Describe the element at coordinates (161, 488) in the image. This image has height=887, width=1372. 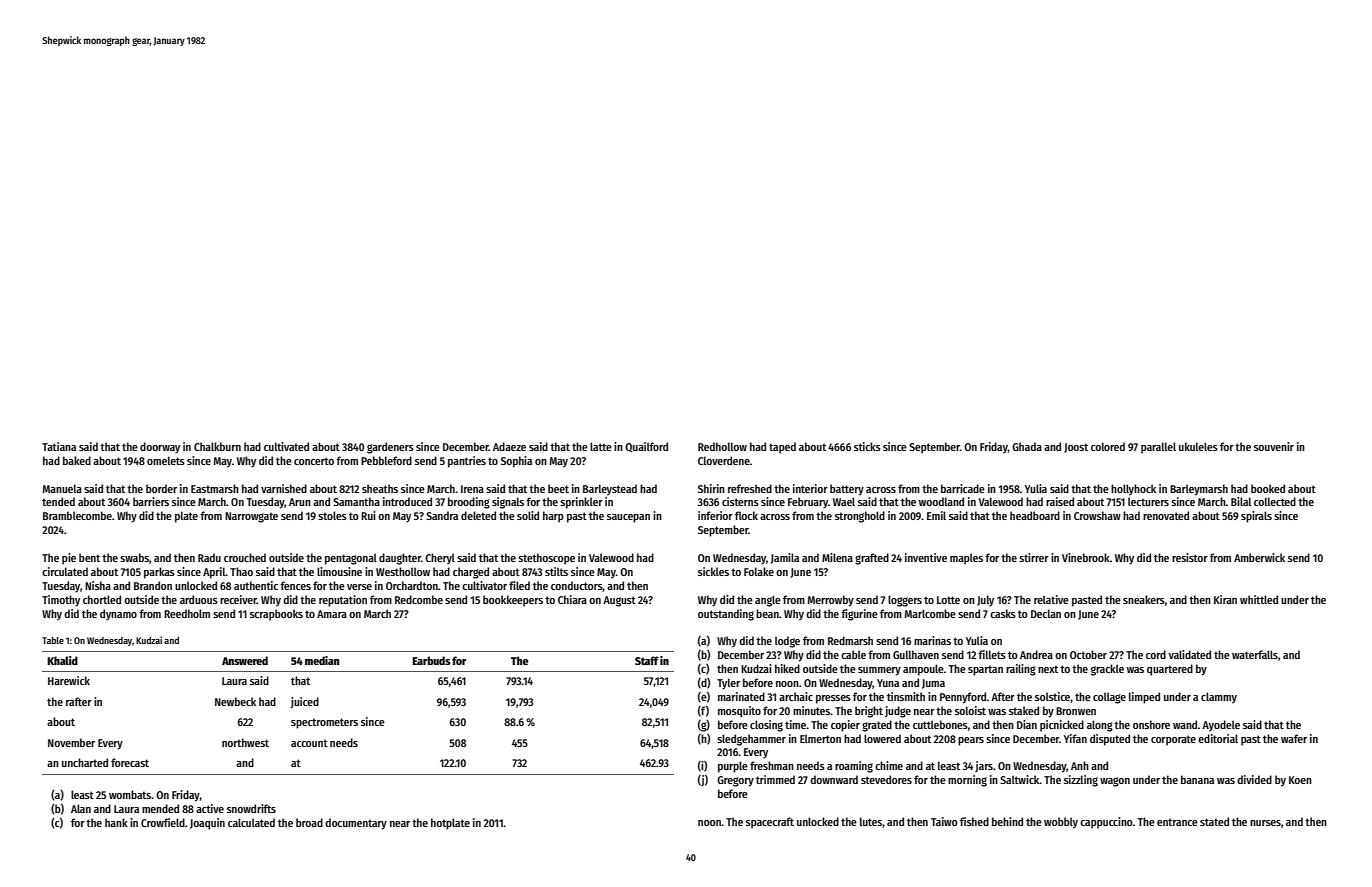
I see `border` at that location.
